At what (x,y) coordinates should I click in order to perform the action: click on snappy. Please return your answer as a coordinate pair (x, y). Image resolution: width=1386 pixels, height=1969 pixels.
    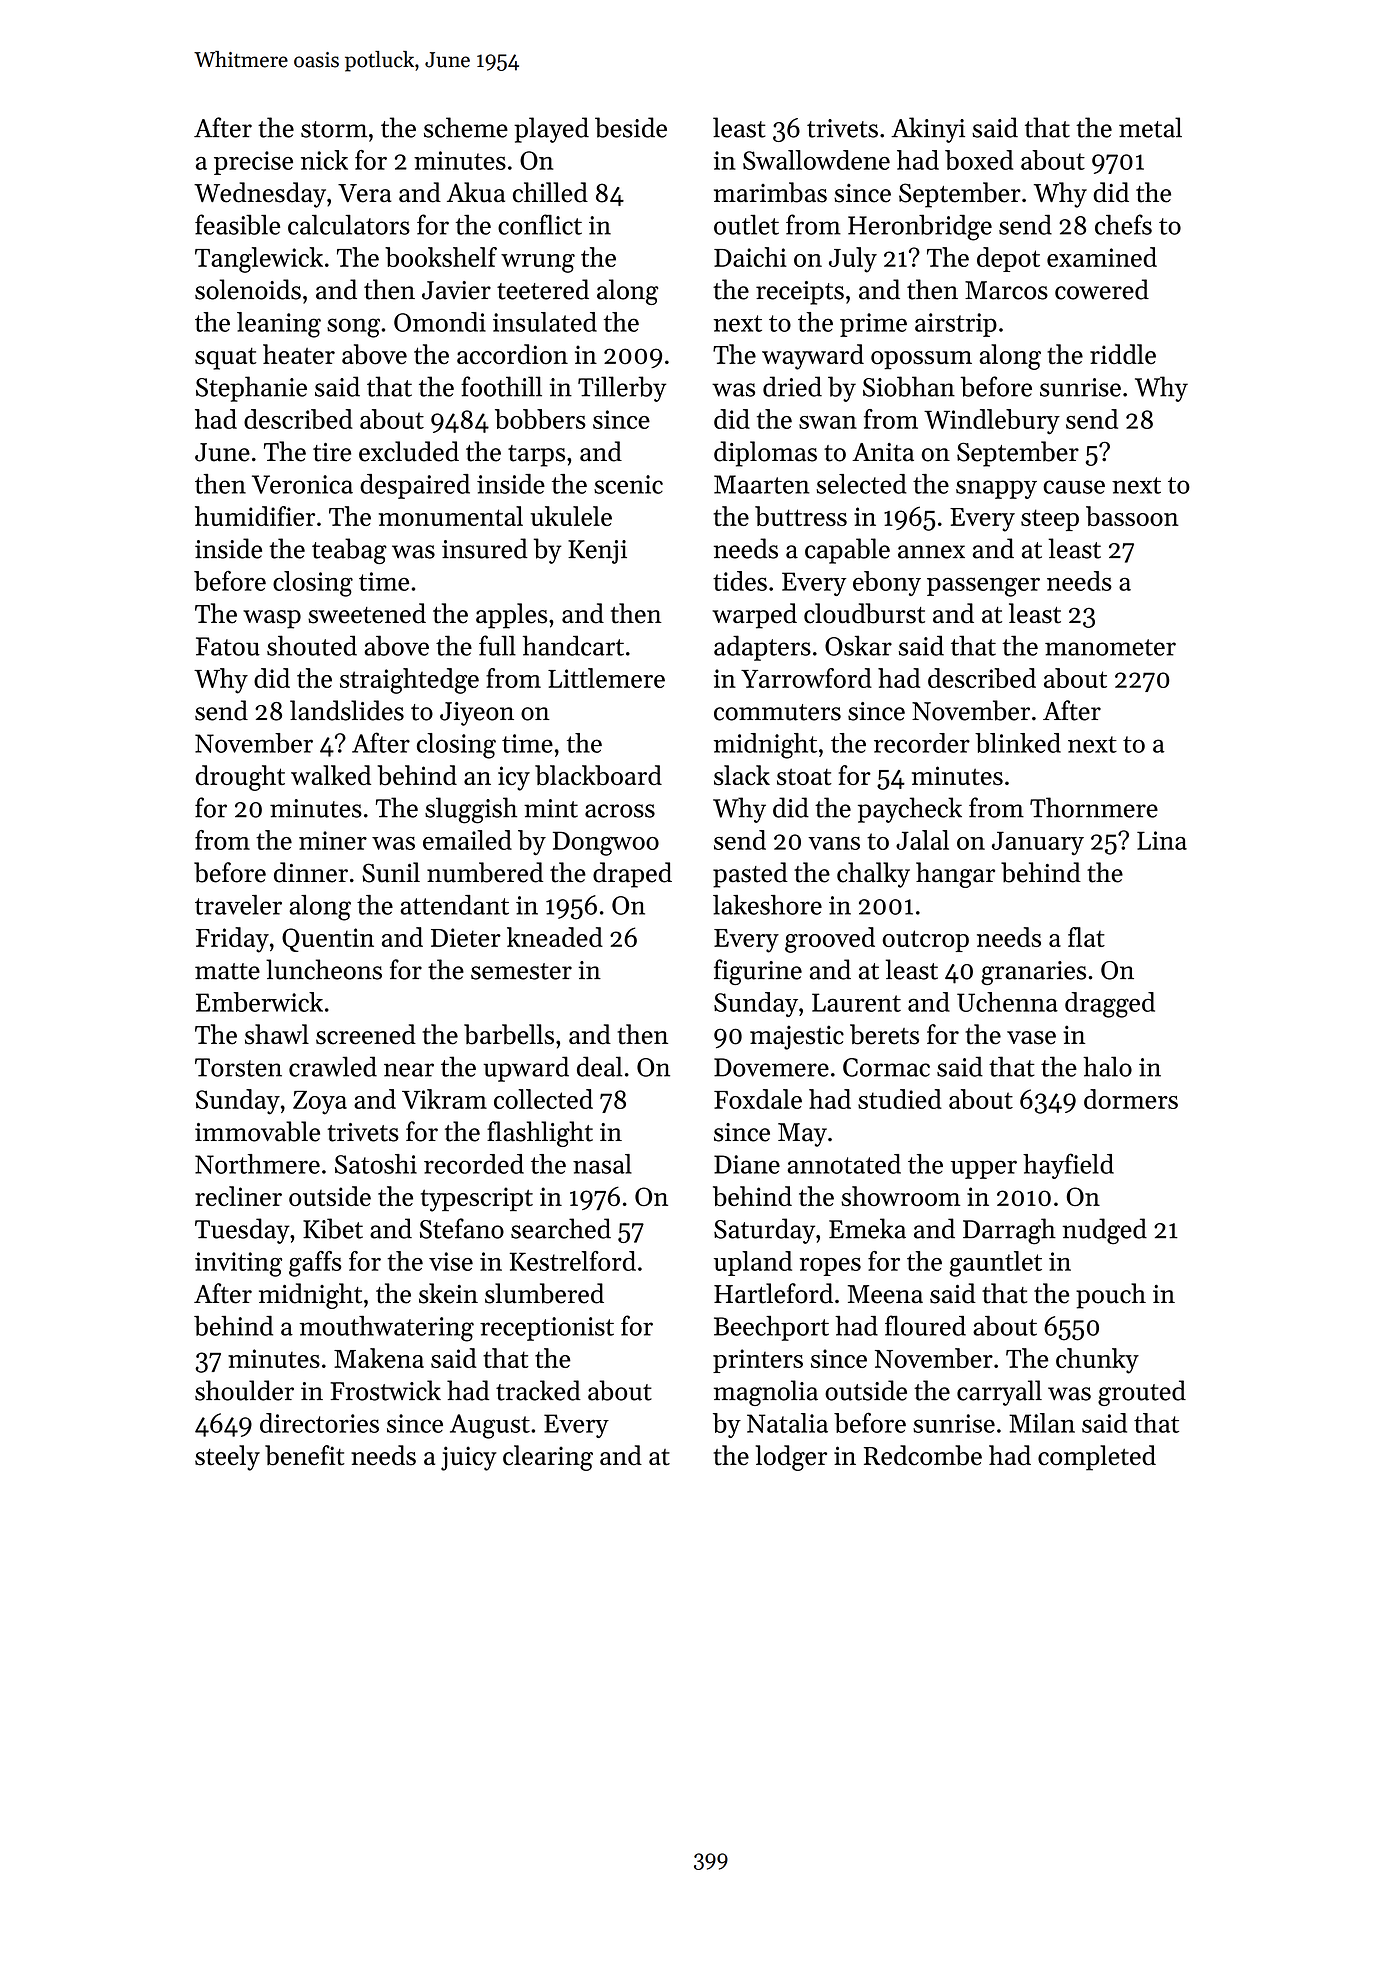
    Looking at the image, I should click on (996, 489).
